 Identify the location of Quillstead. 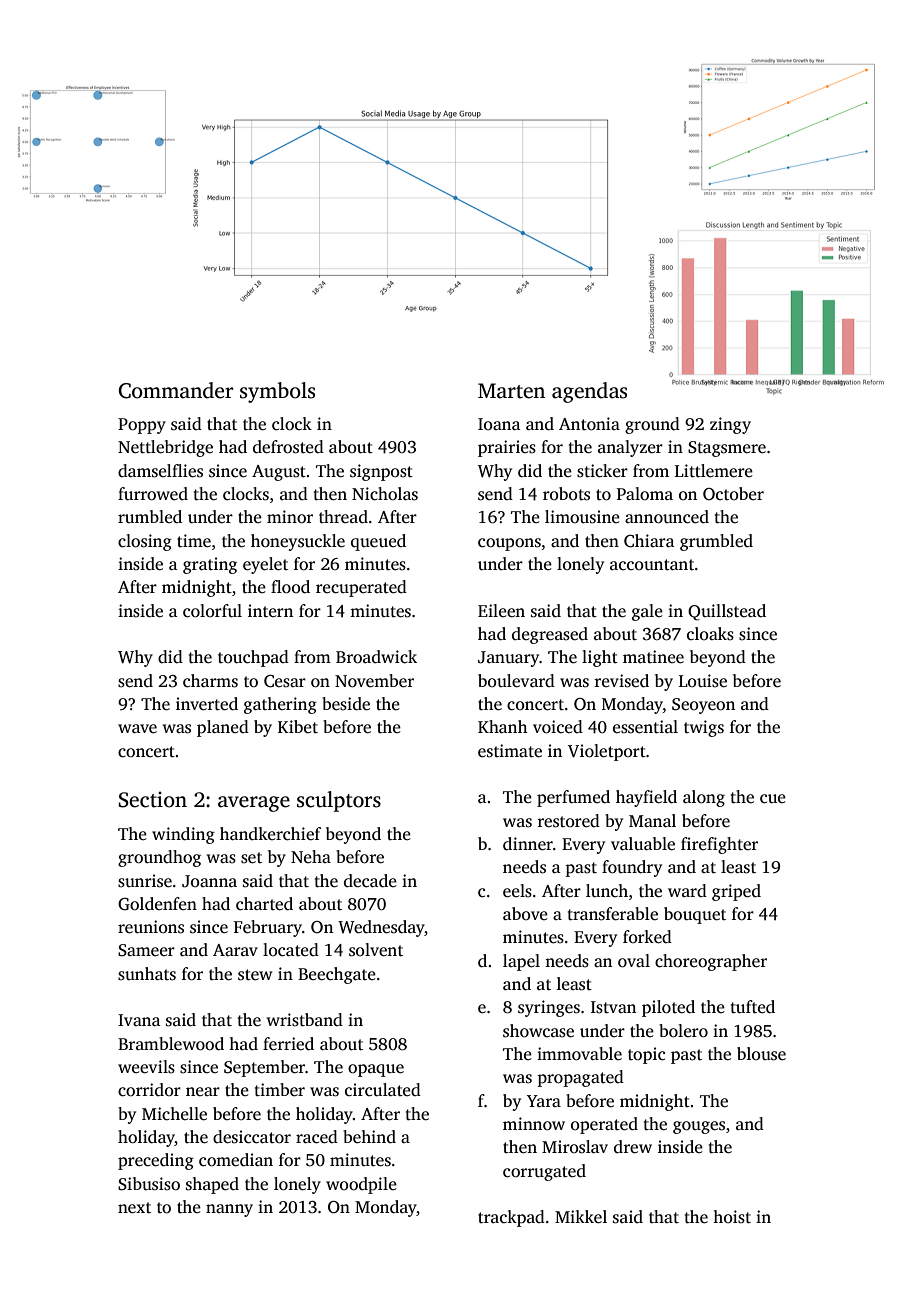
(727, 612).
